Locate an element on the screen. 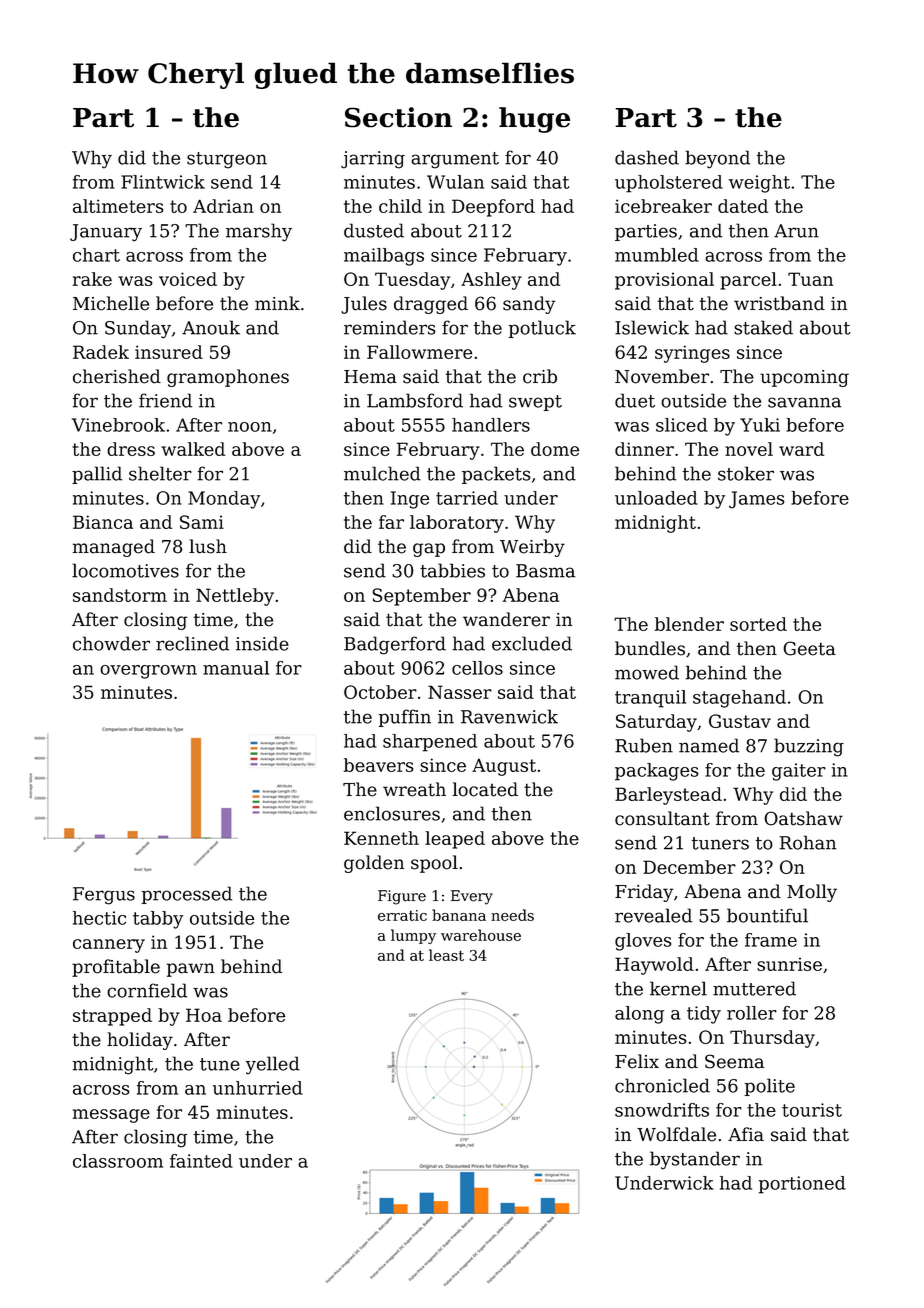 The width and height of the screenshot is (924, 1308). classroom is located at coordinates (118, 1161).
